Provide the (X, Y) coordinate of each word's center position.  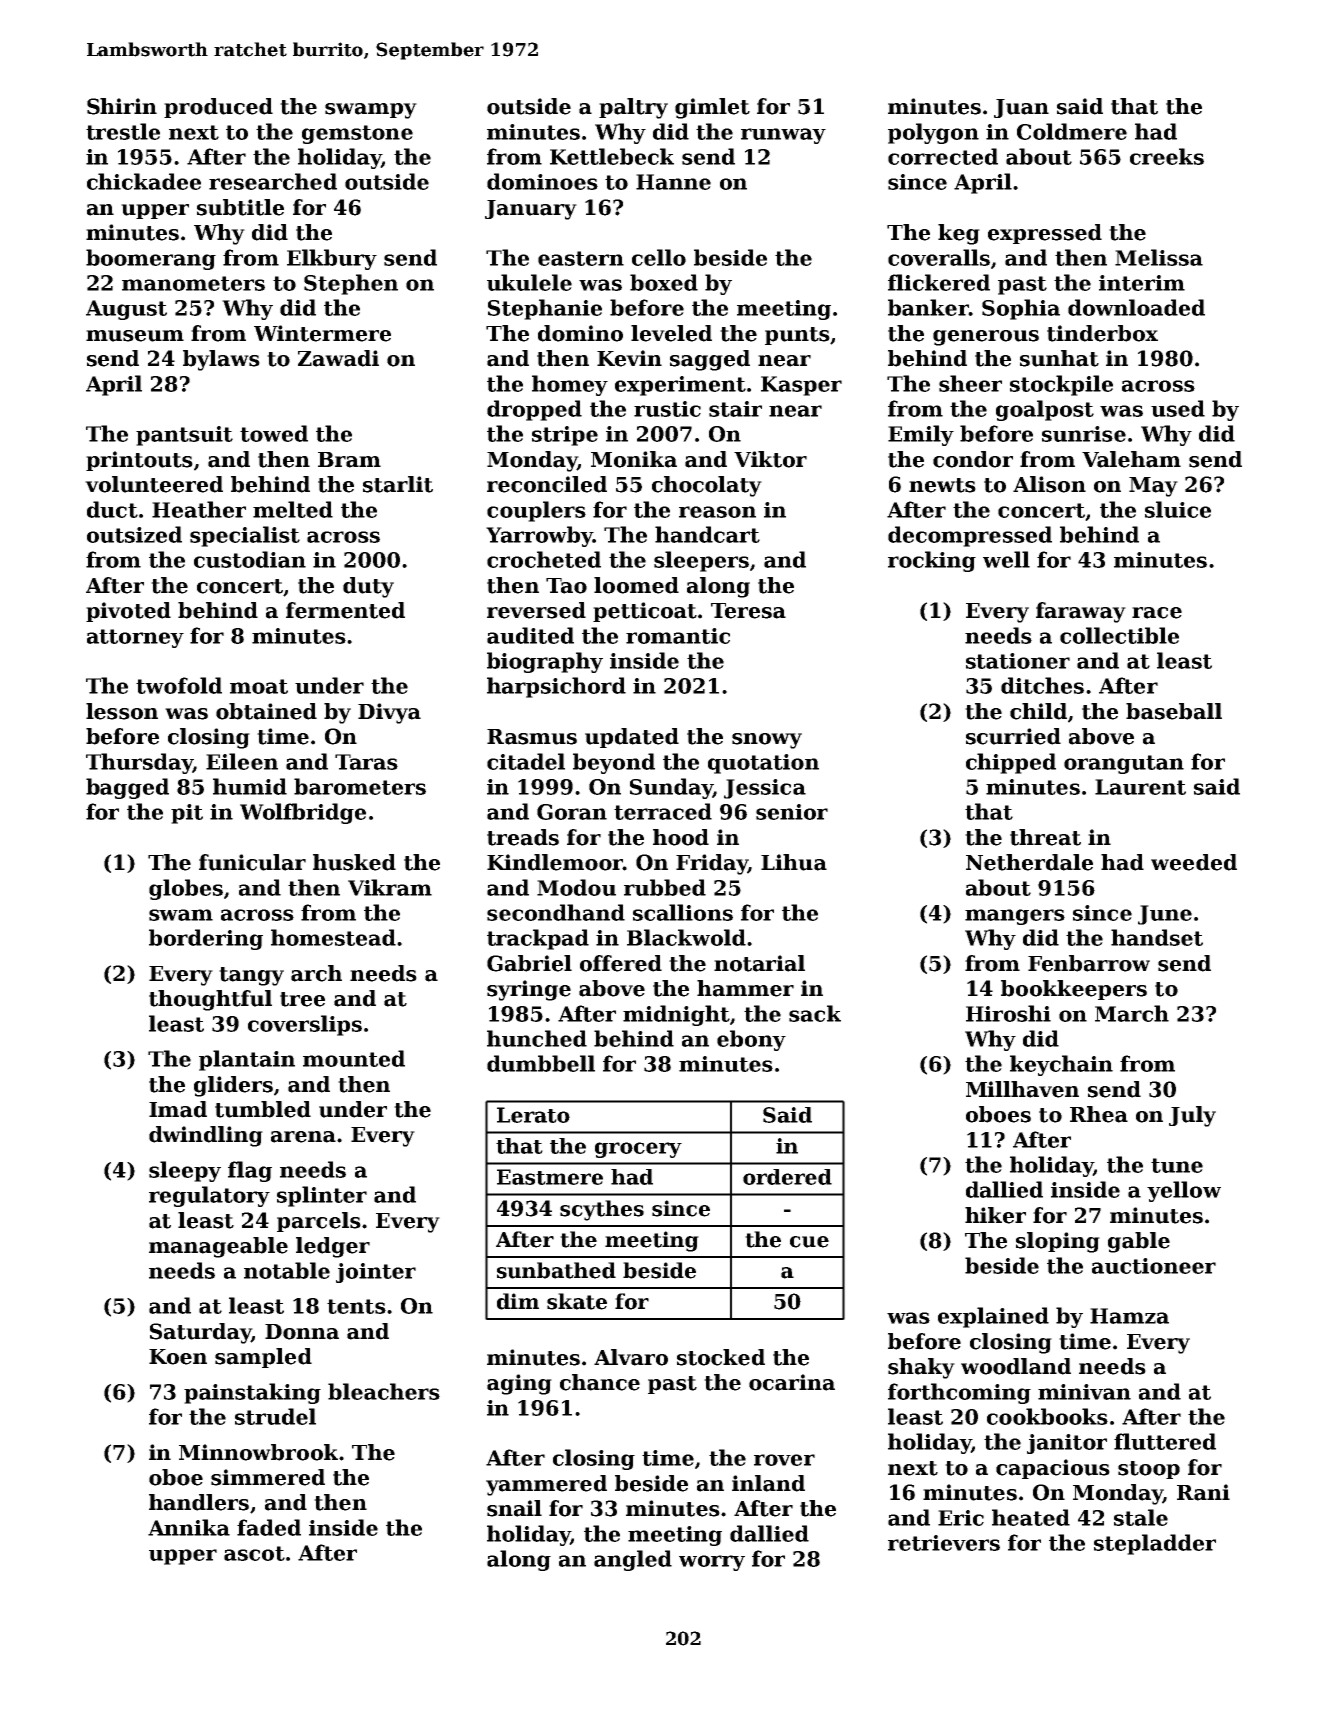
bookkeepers (1074, 990)
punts (797, 336)
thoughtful (210, 1000)
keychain (1061, 1065)
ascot (254, 1553)
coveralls (939, 257)
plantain (247, 1060)
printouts (139, 461)
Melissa (1159, 257)
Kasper (801, 386)
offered (621, 963)
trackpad (538, 939)
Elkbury (332, 259)
